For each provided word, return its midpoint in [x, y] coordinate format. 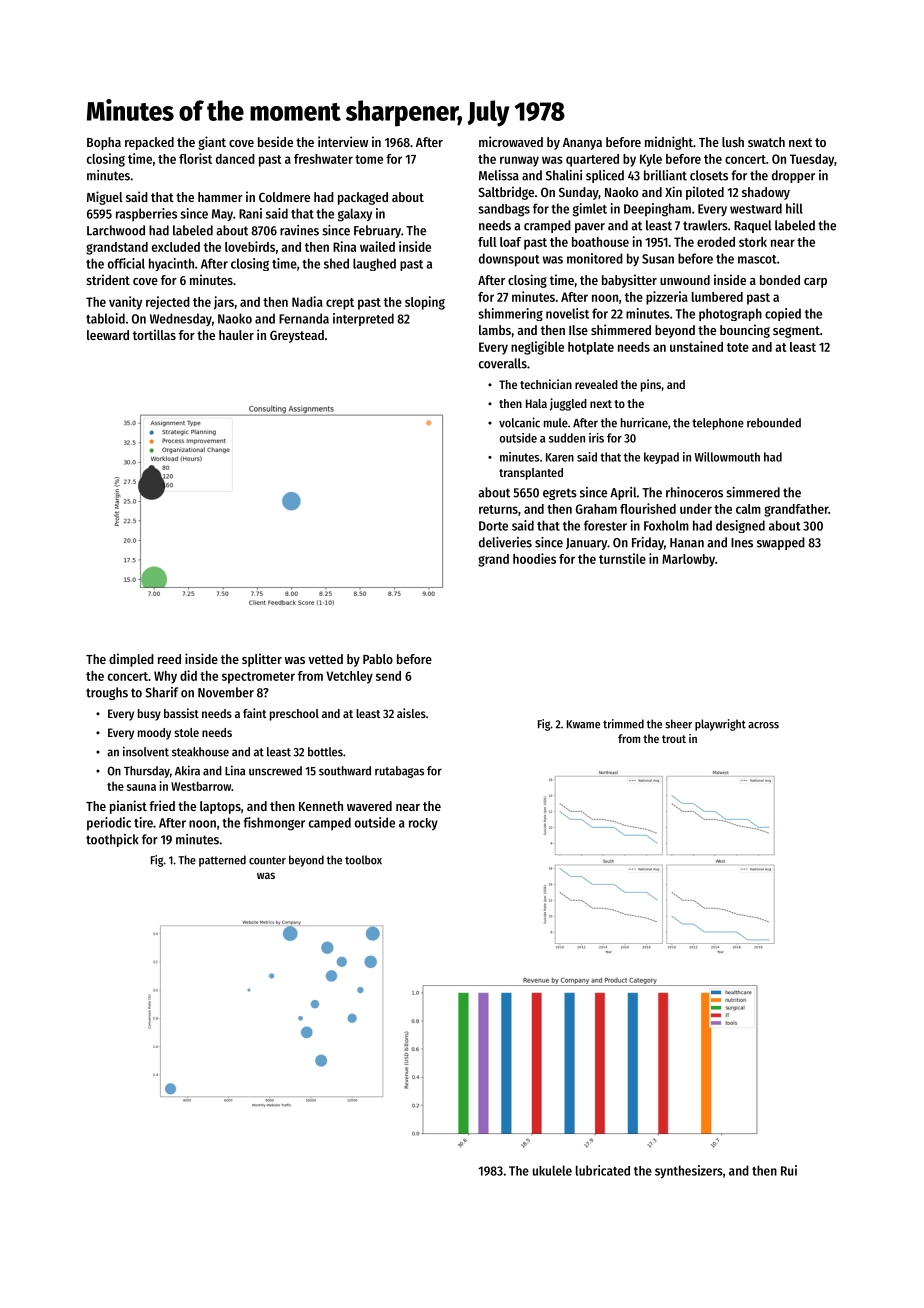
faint [254, 713]
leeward [108, 335]
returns [498, 509]
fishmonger [274, 824]
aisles [411, 713]
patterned [222, 861]
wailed [377, 246]
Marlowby [688, 560]
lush [733, 142]
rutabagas [399, 772]
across [763, 725]
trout [674, 739]
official [126, 263]
